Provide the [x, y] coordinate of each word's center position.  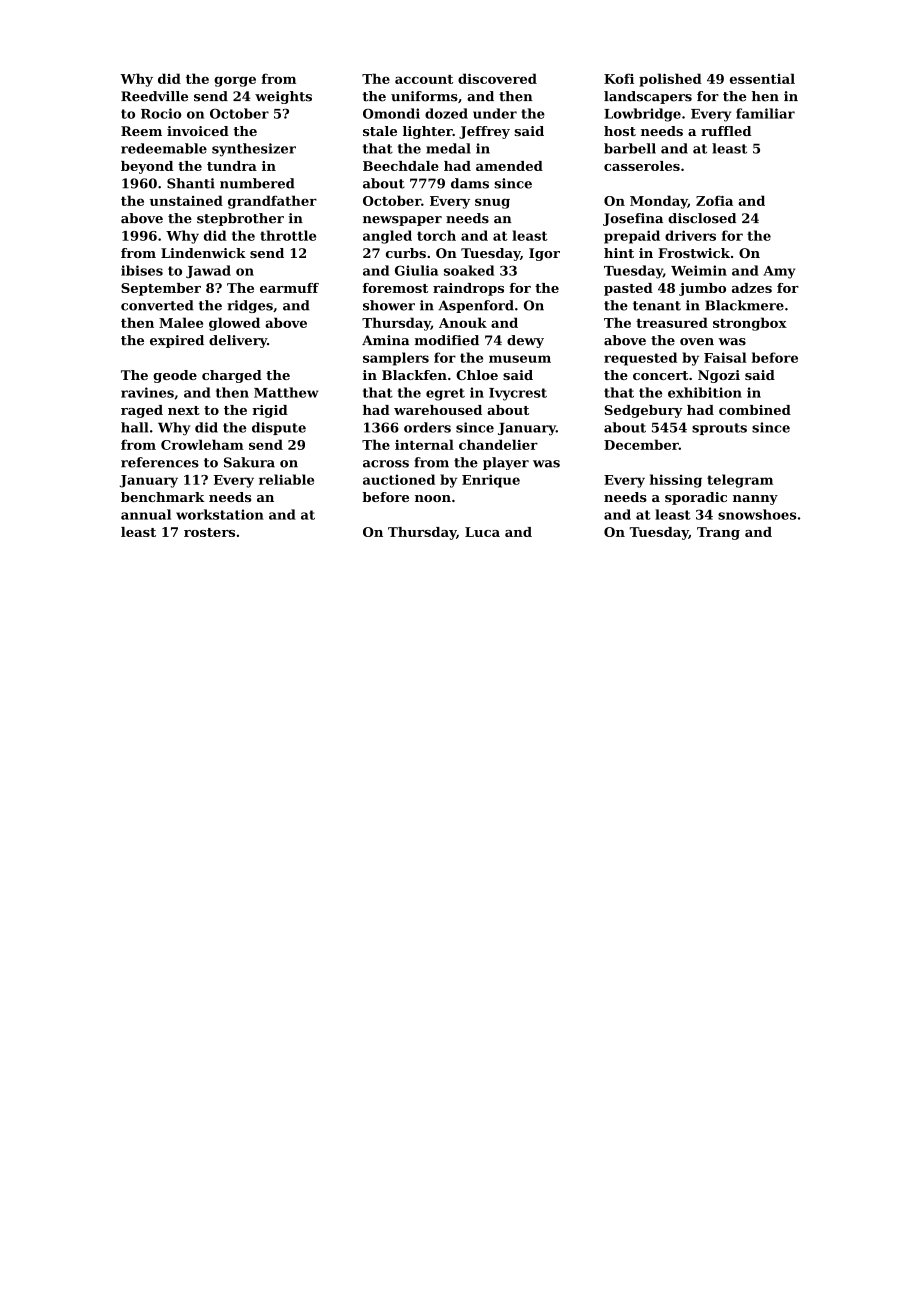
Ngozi [719, 376]
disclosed [702, 218]
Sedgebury [644, 411]
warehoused [438, 410]
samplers [396, 359]
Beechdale [401, 166]
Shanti [191, 183]
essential [762, 78]
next [184, 410]
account [424, 79]
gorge [235, 81]
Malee [181, 322]
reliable [286, 479]
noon [433, 498]
